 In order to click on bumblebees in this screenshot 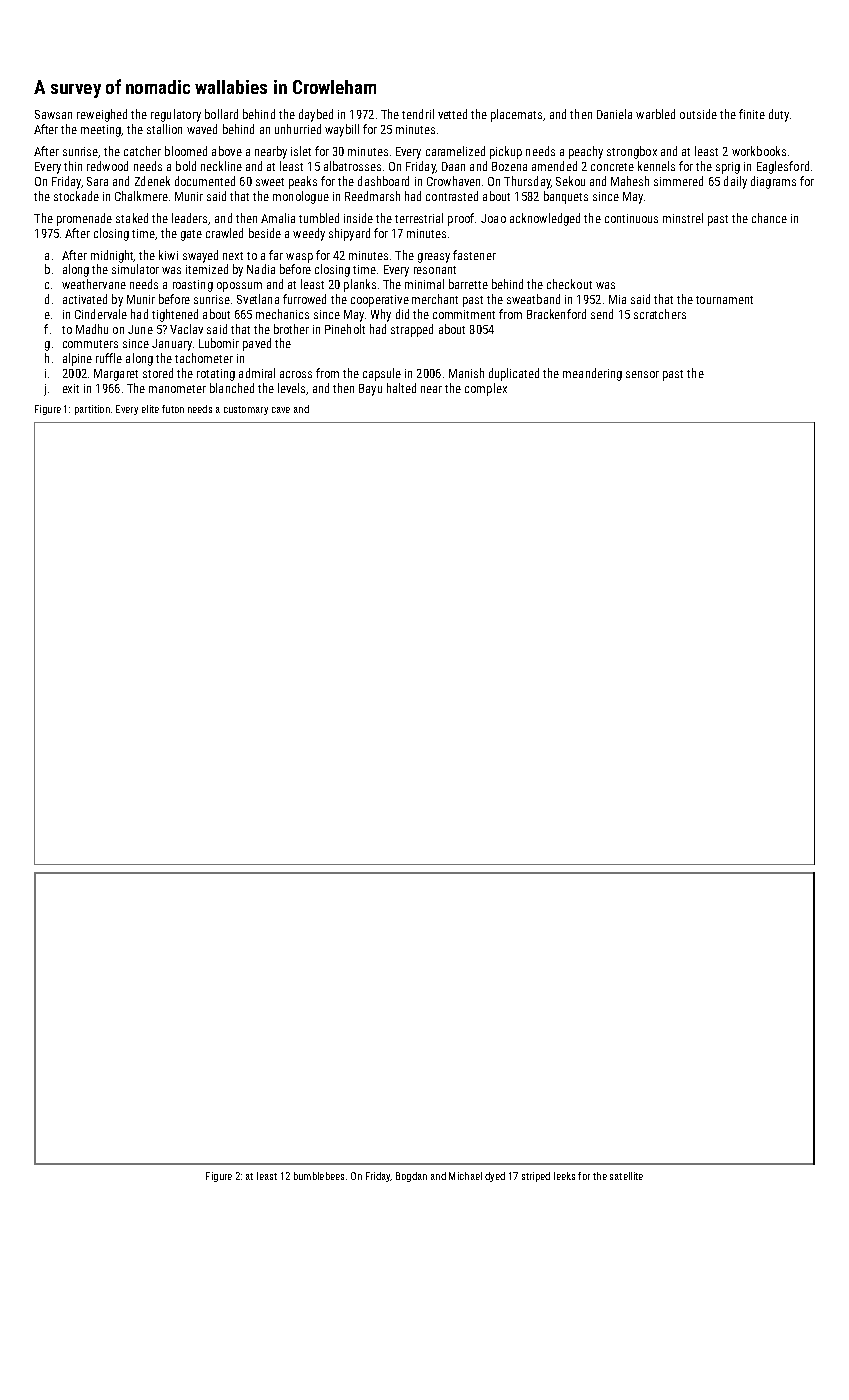, I will do `click(319, 1176)`.
